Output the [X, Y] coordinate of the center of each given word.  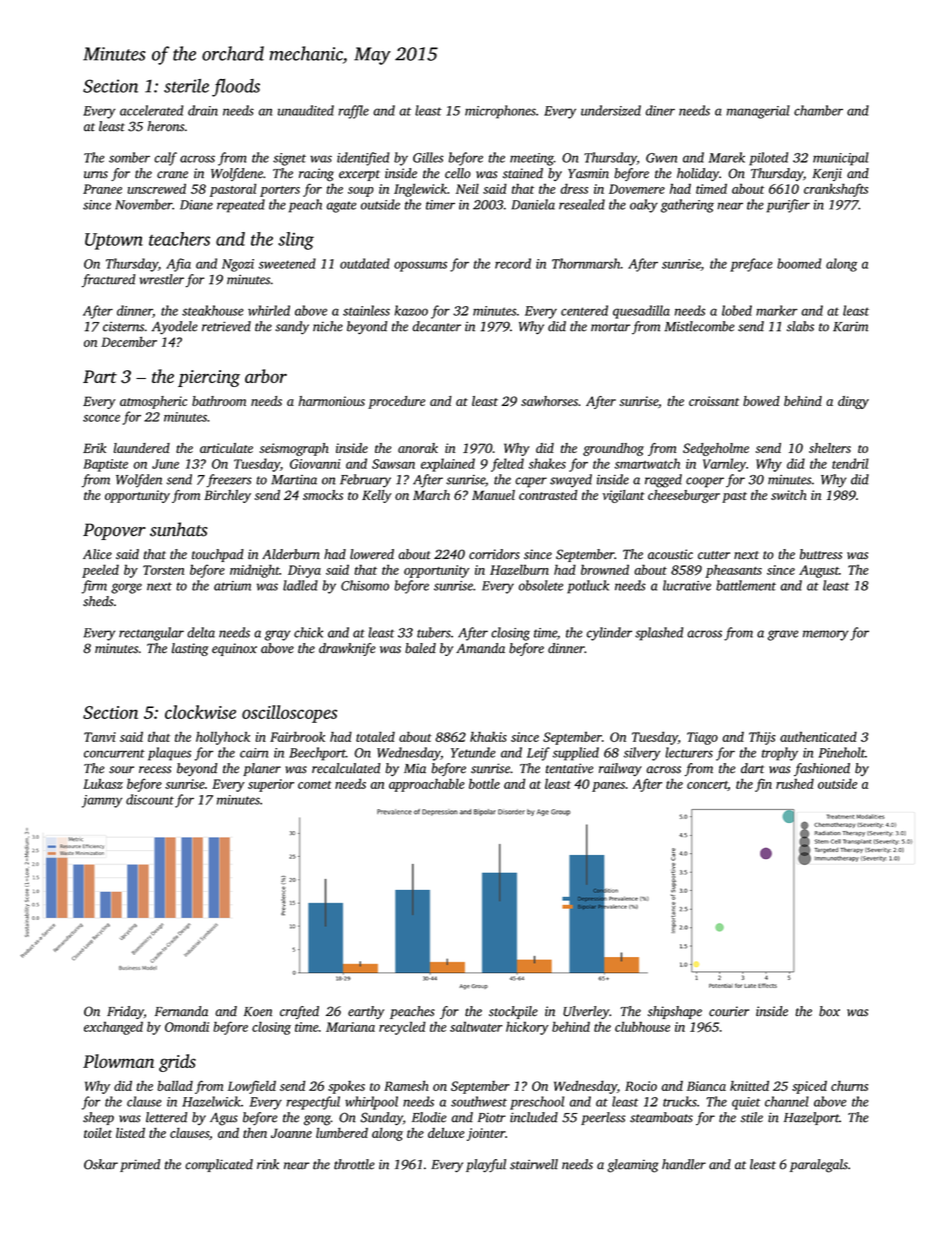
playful [486, 1166]
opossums [420, 266]
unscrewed [156, 189]
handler [684, 1164]
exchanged [113, 1028]
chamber [818, 110]
